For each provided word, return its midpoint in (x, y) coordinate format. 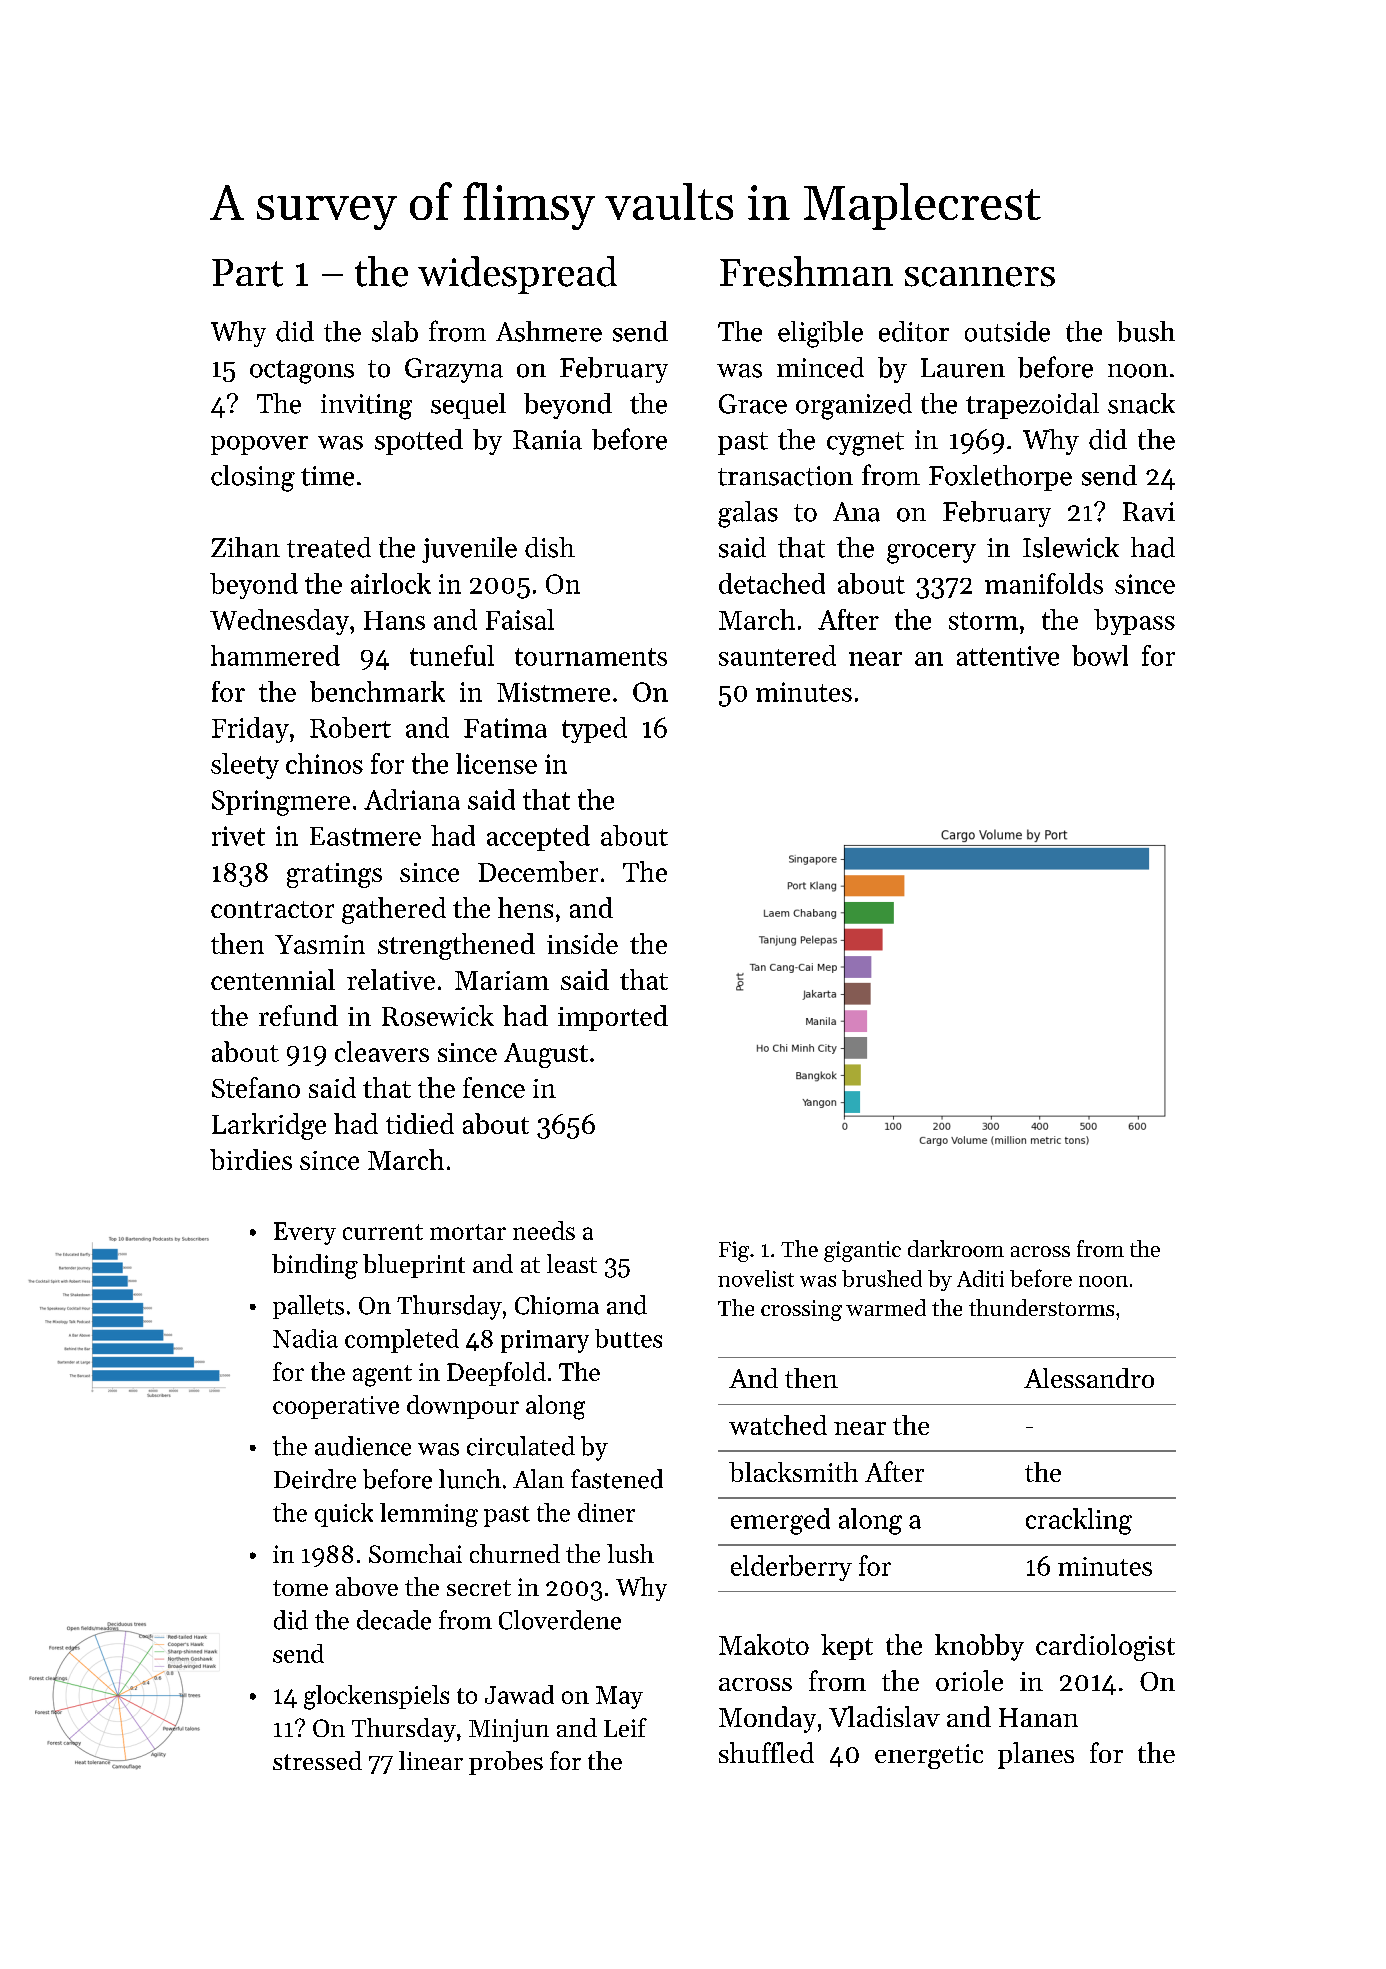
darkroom (956, 1248)
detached (772, 583)
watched (778, 1425)
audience (363, 1446)
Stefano (256, 1087)
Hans (394, 620)
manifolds (1044, 583)
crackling (1079, 1521)
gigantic (862, 1251)
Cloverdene (560, 1620)
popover (259, 445)
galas (748, 514)
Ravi (1149, 512)
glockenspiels (376, 1697)
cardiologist (1105, 1647)
